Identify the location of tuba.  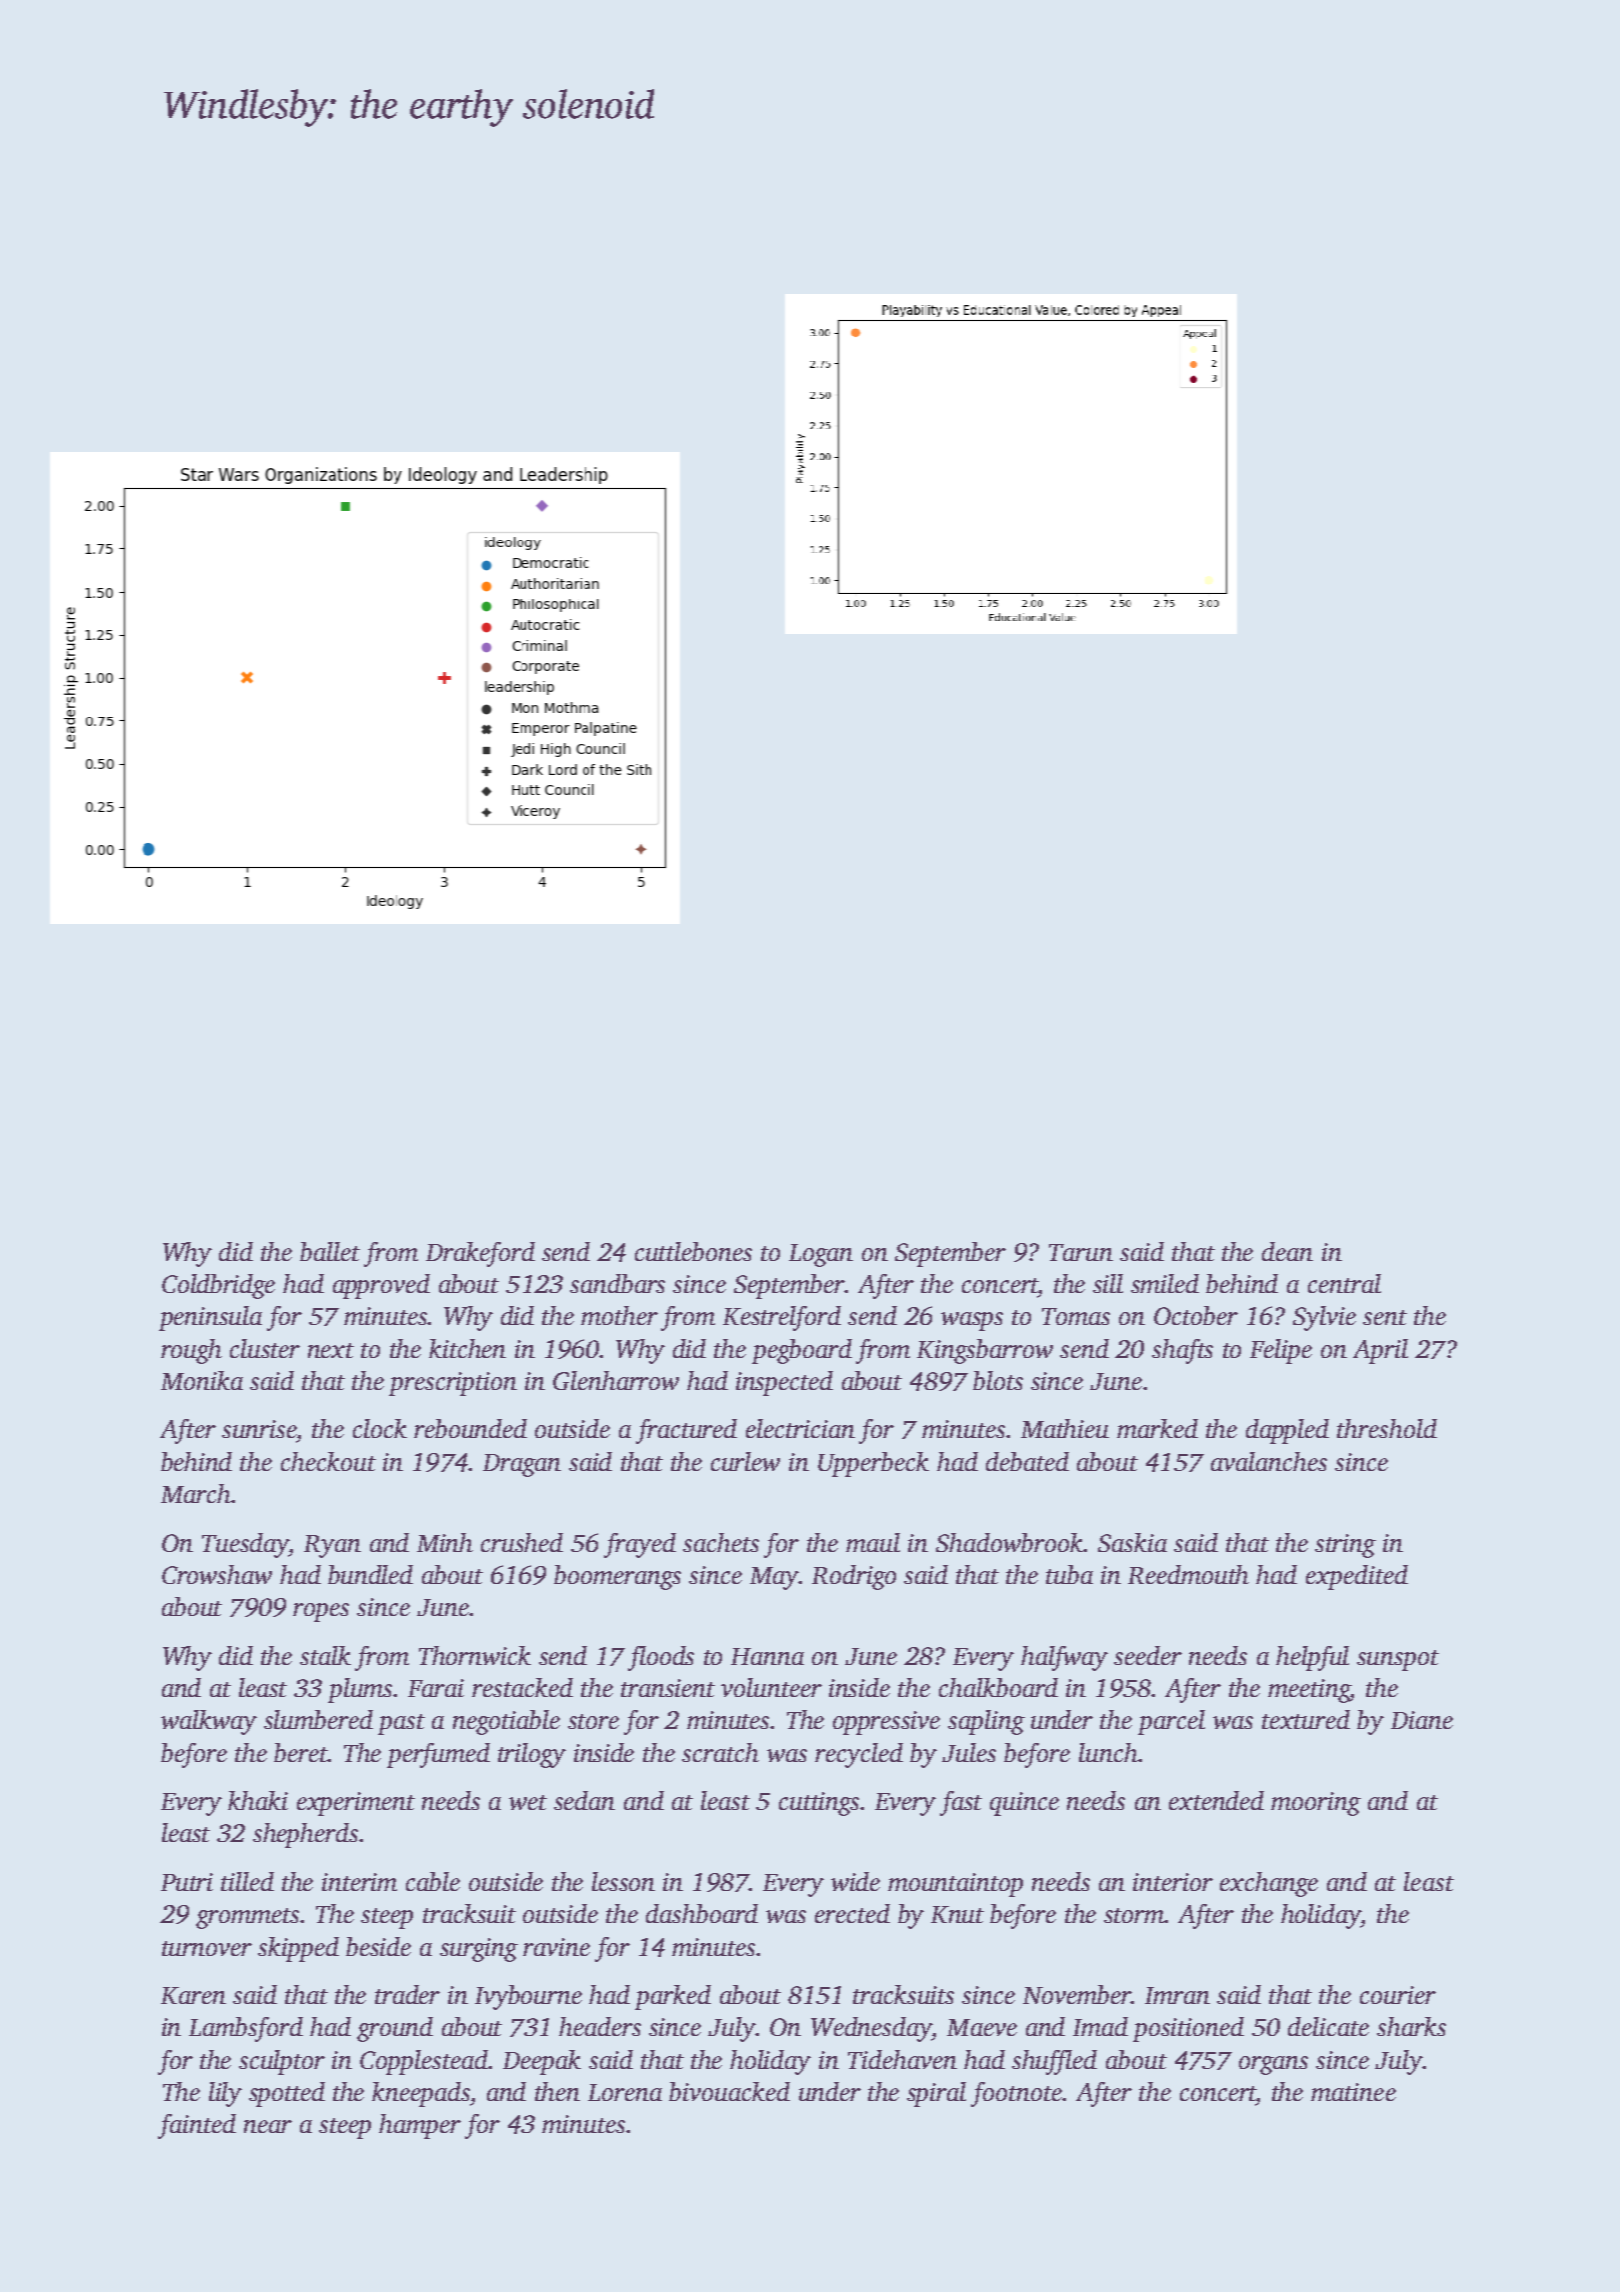
(1069, 1574).
